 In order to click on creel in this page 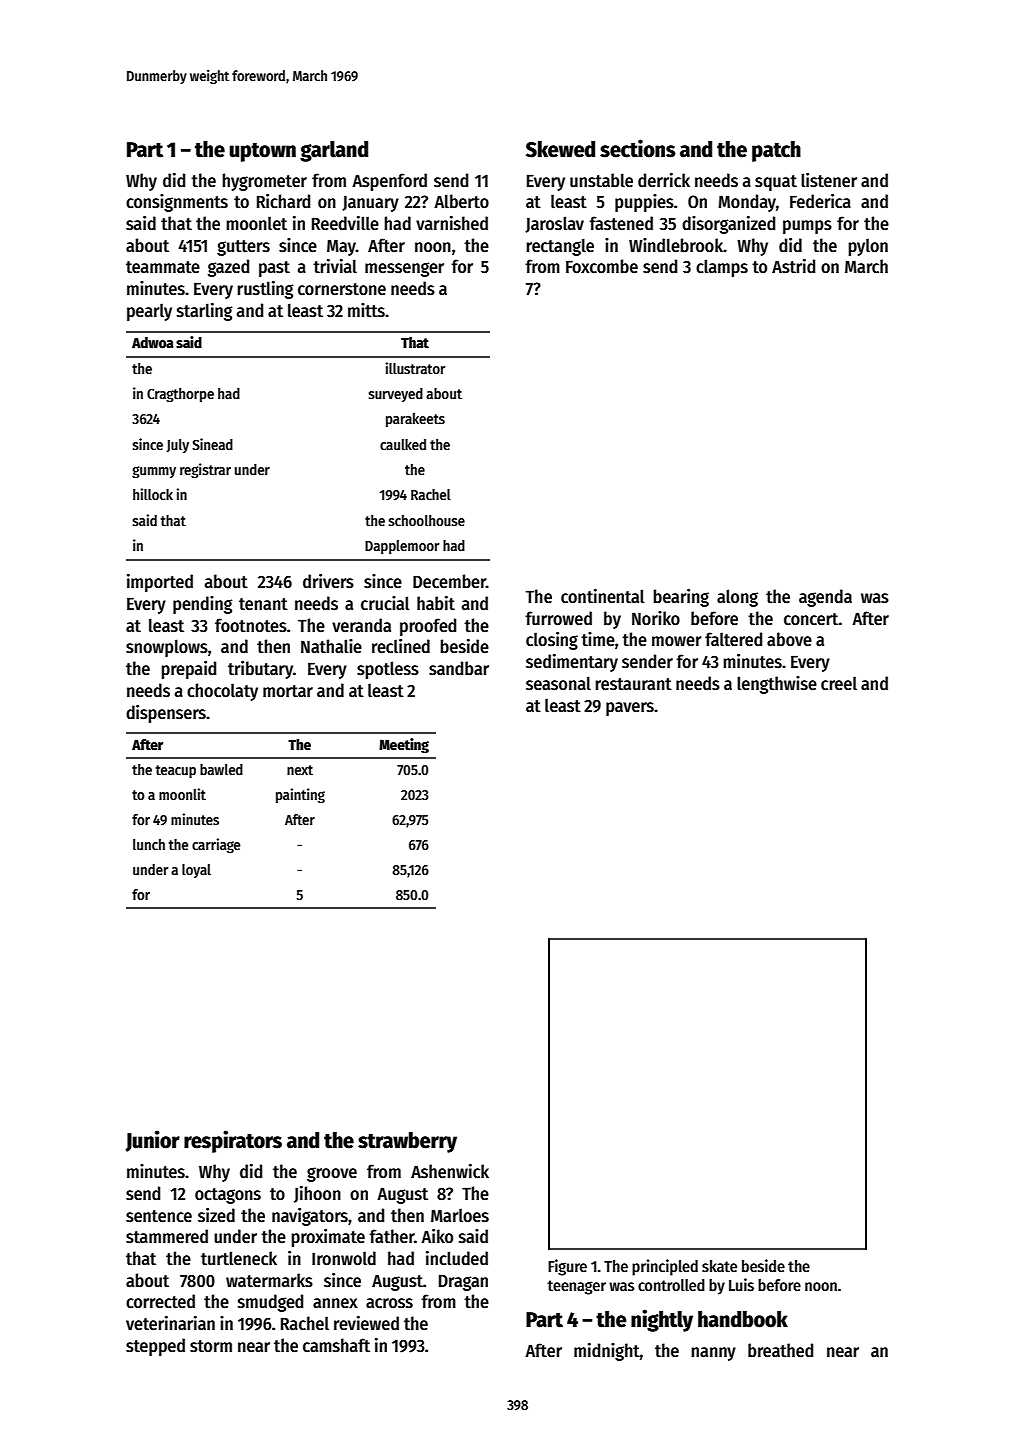, I will do `click(839, 683)`.
